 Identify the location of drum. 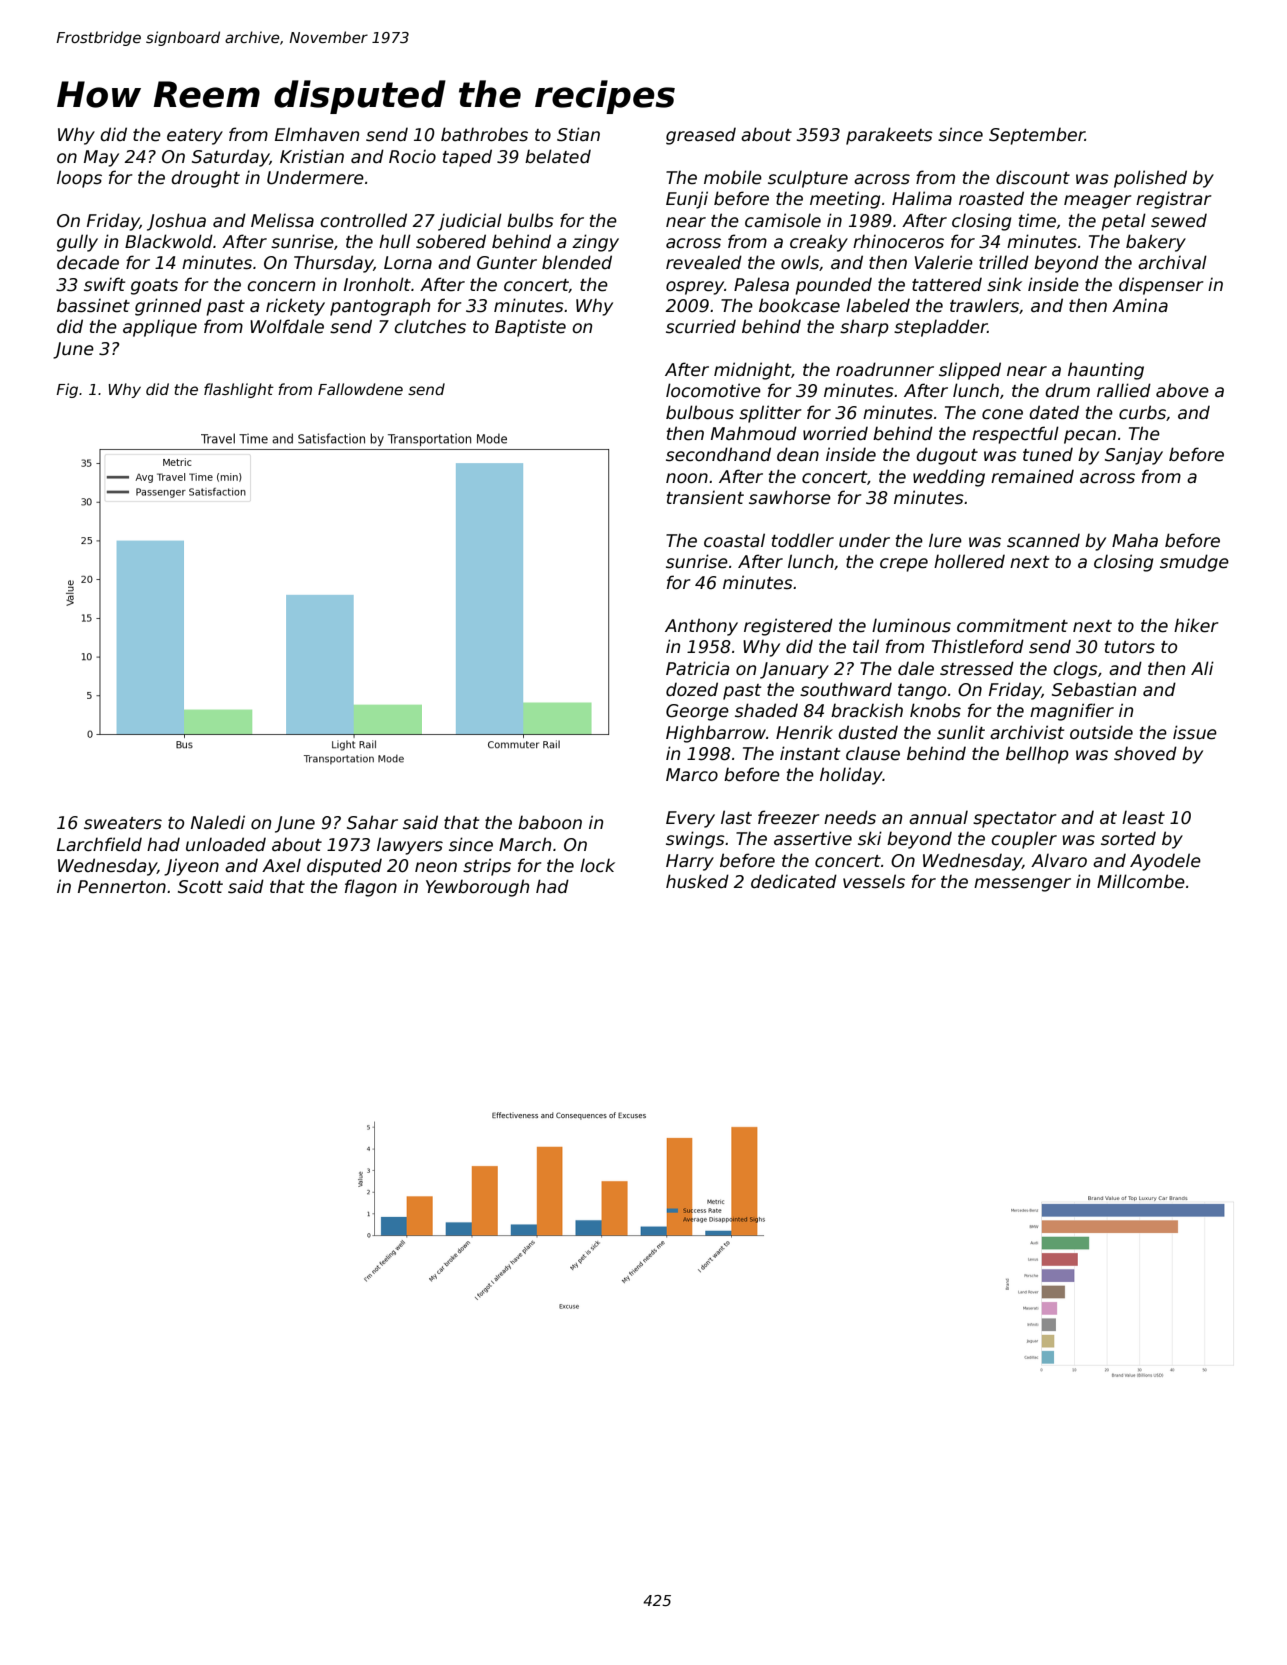
(1067, 390).
